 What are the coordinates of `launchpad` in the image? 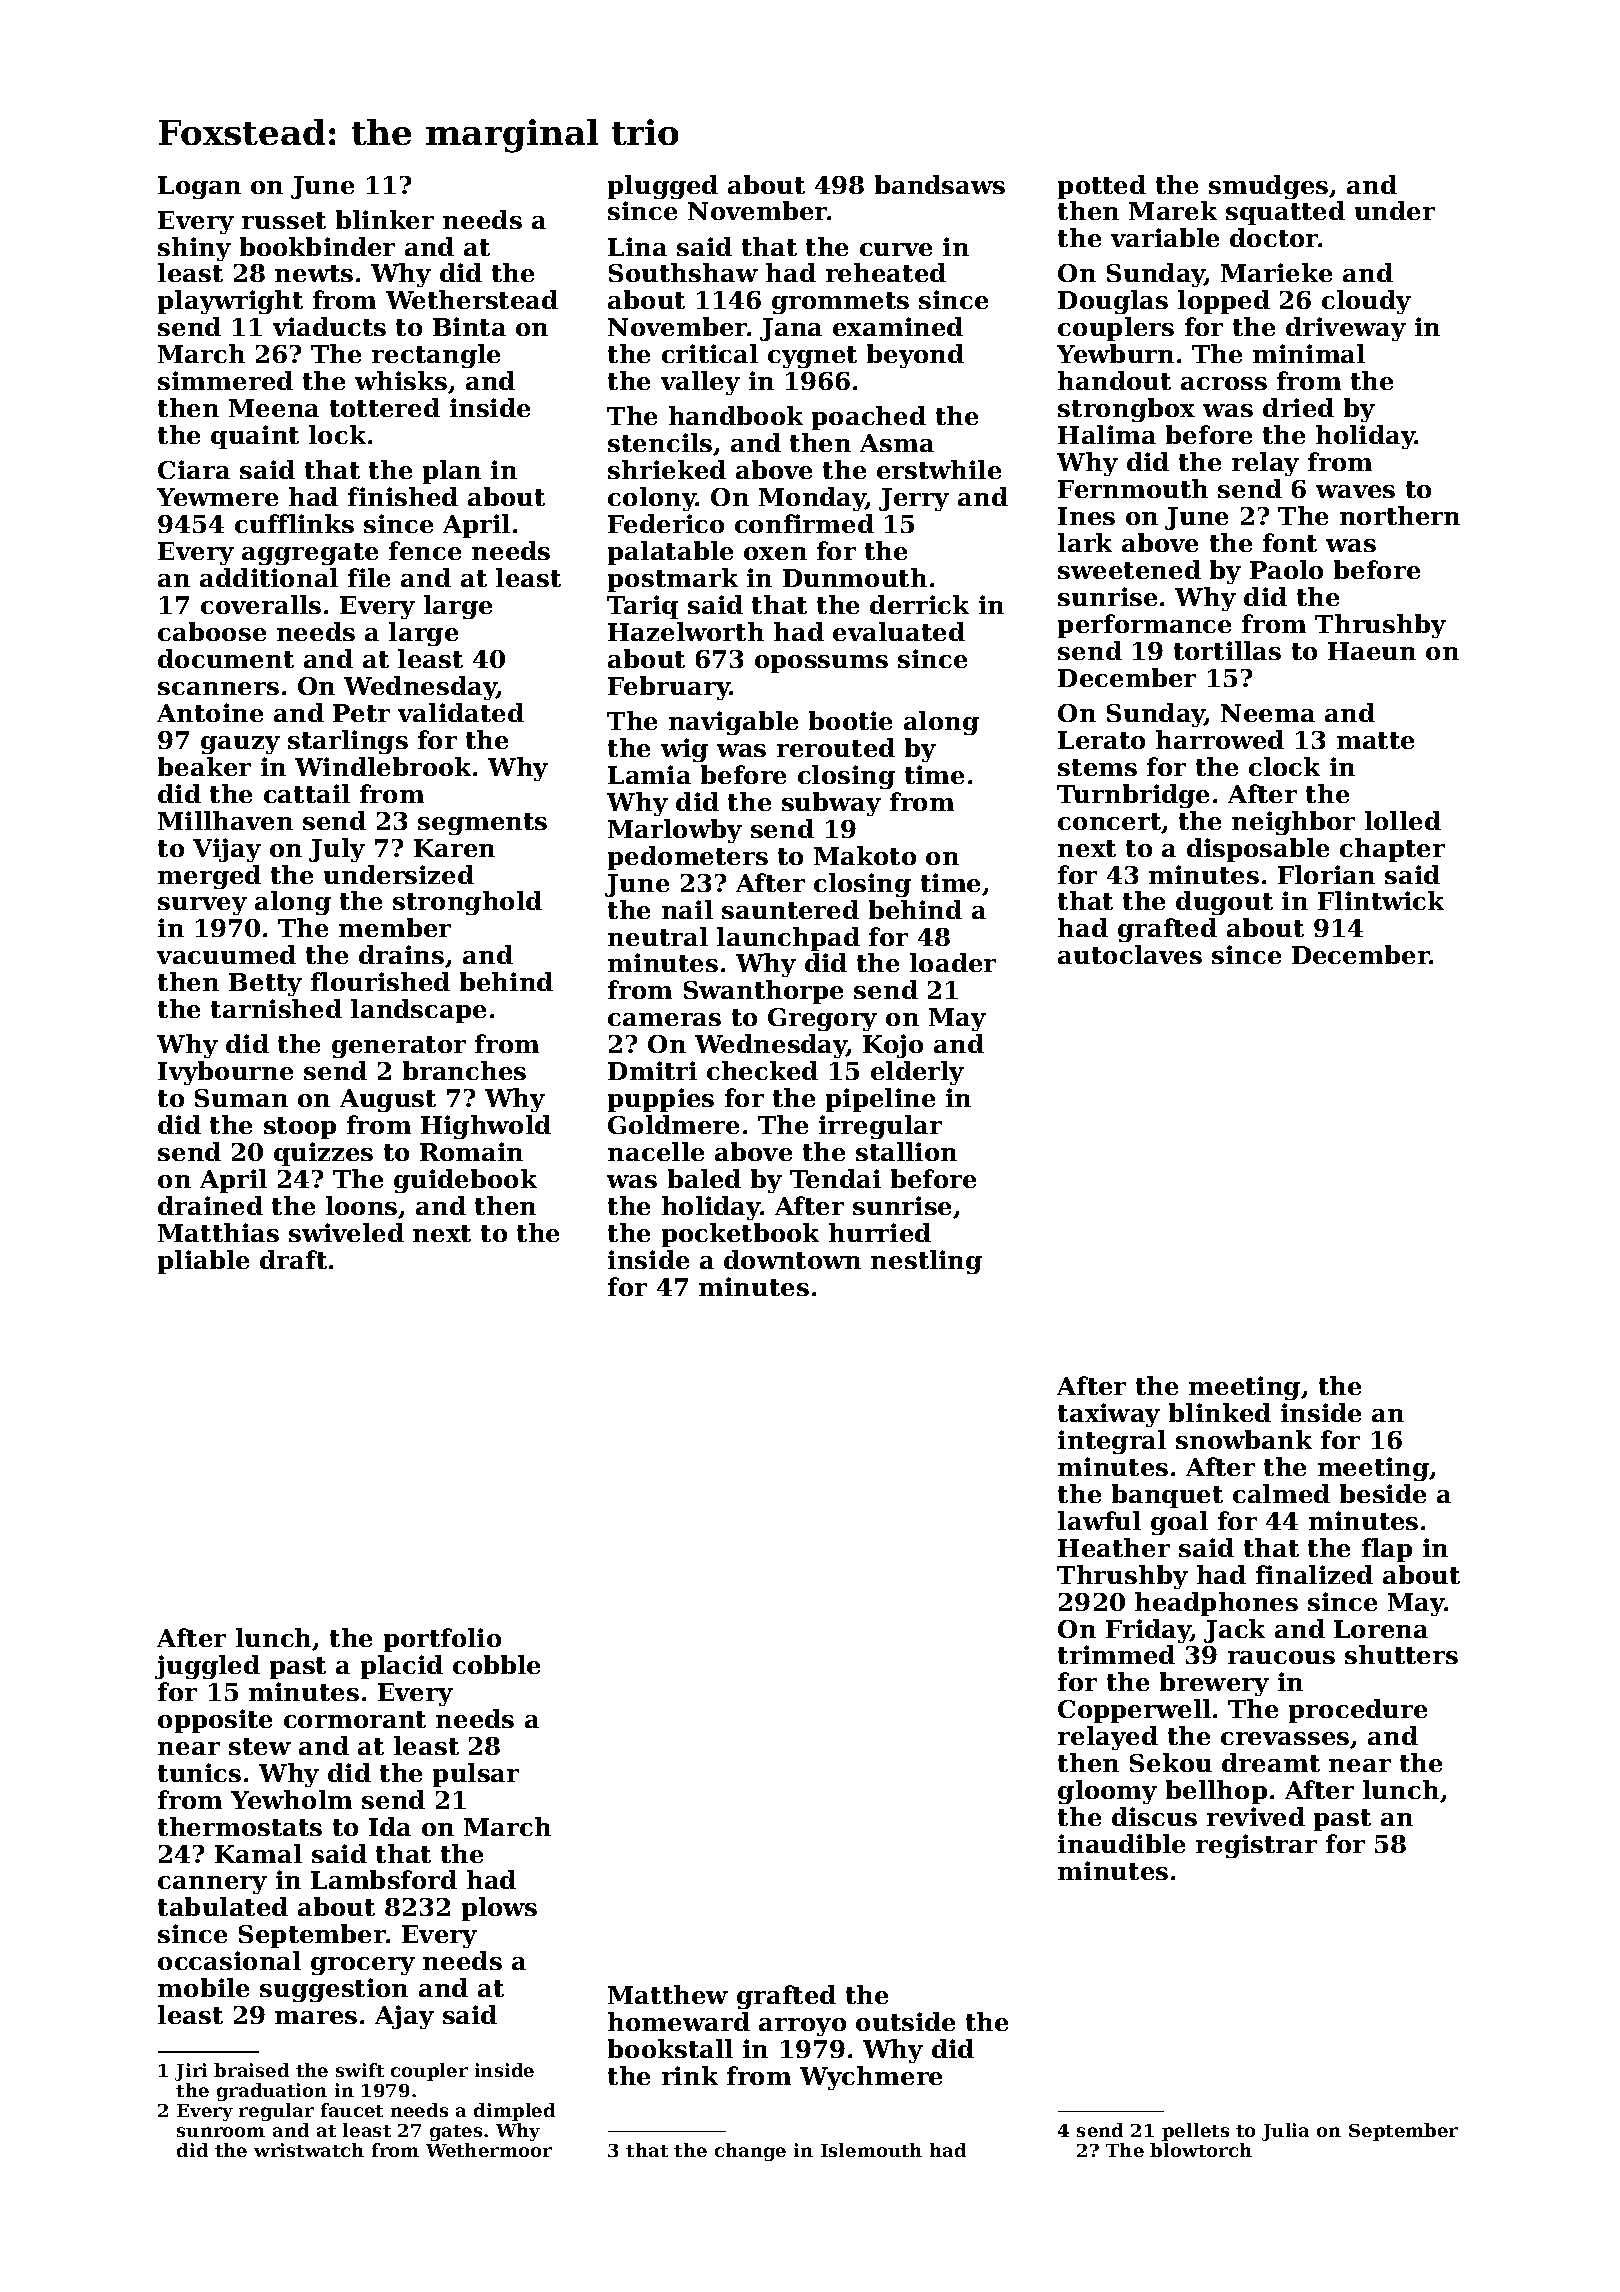 It's located at (788, 939).
